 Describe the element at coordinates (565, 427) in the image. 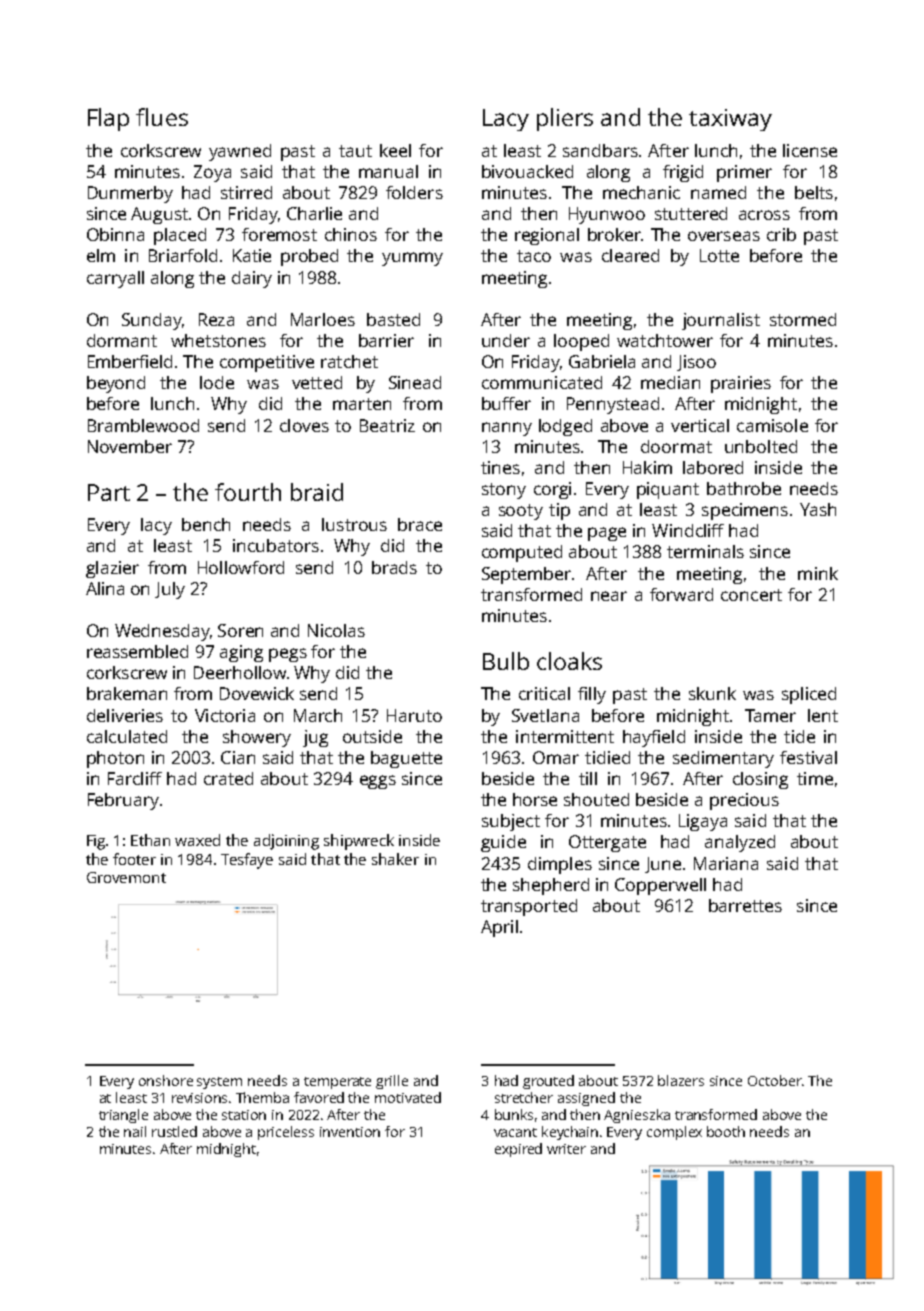

I see `lodged` at that location.
